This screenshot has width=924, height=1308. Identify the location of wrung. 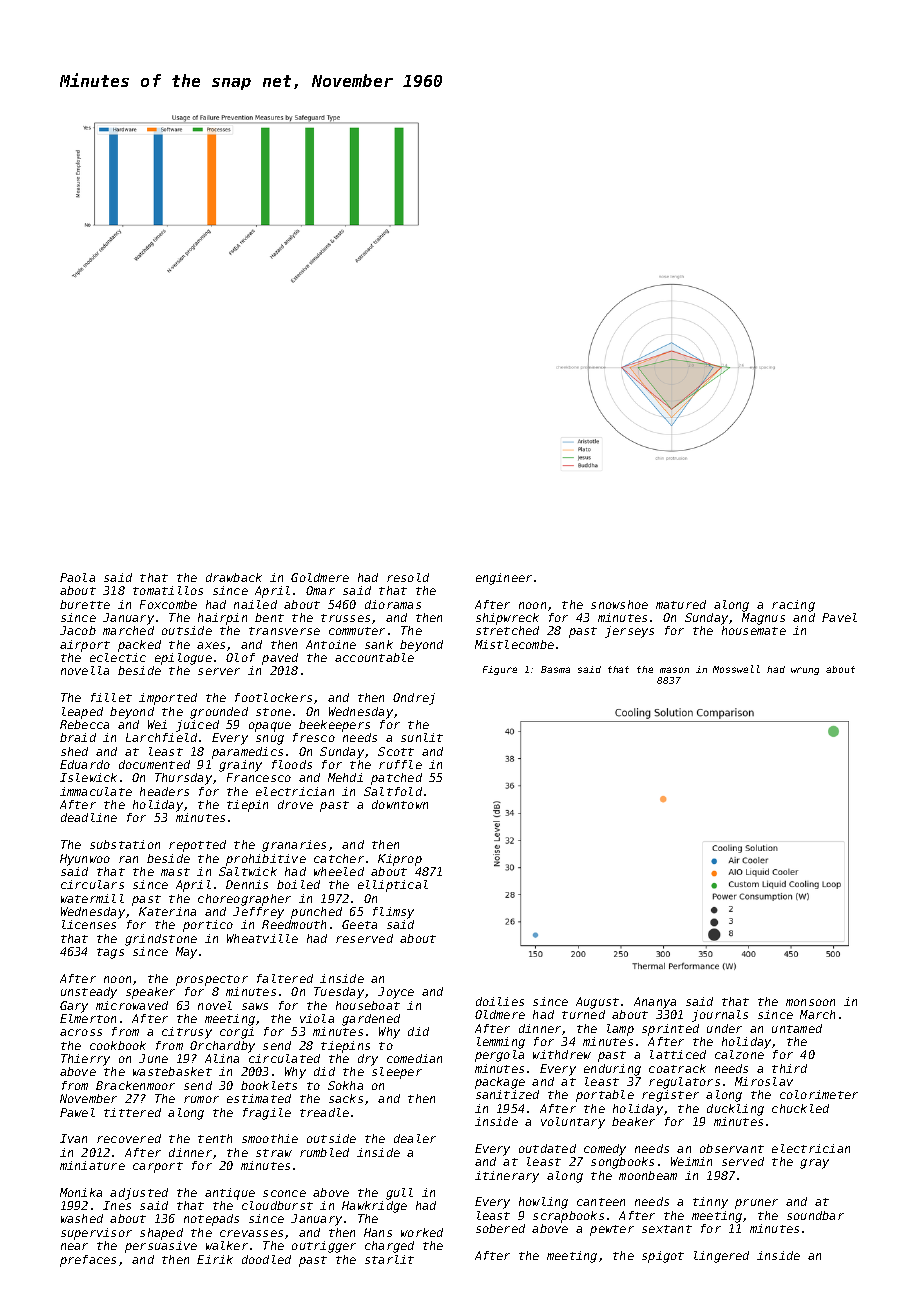
(805, 671).
